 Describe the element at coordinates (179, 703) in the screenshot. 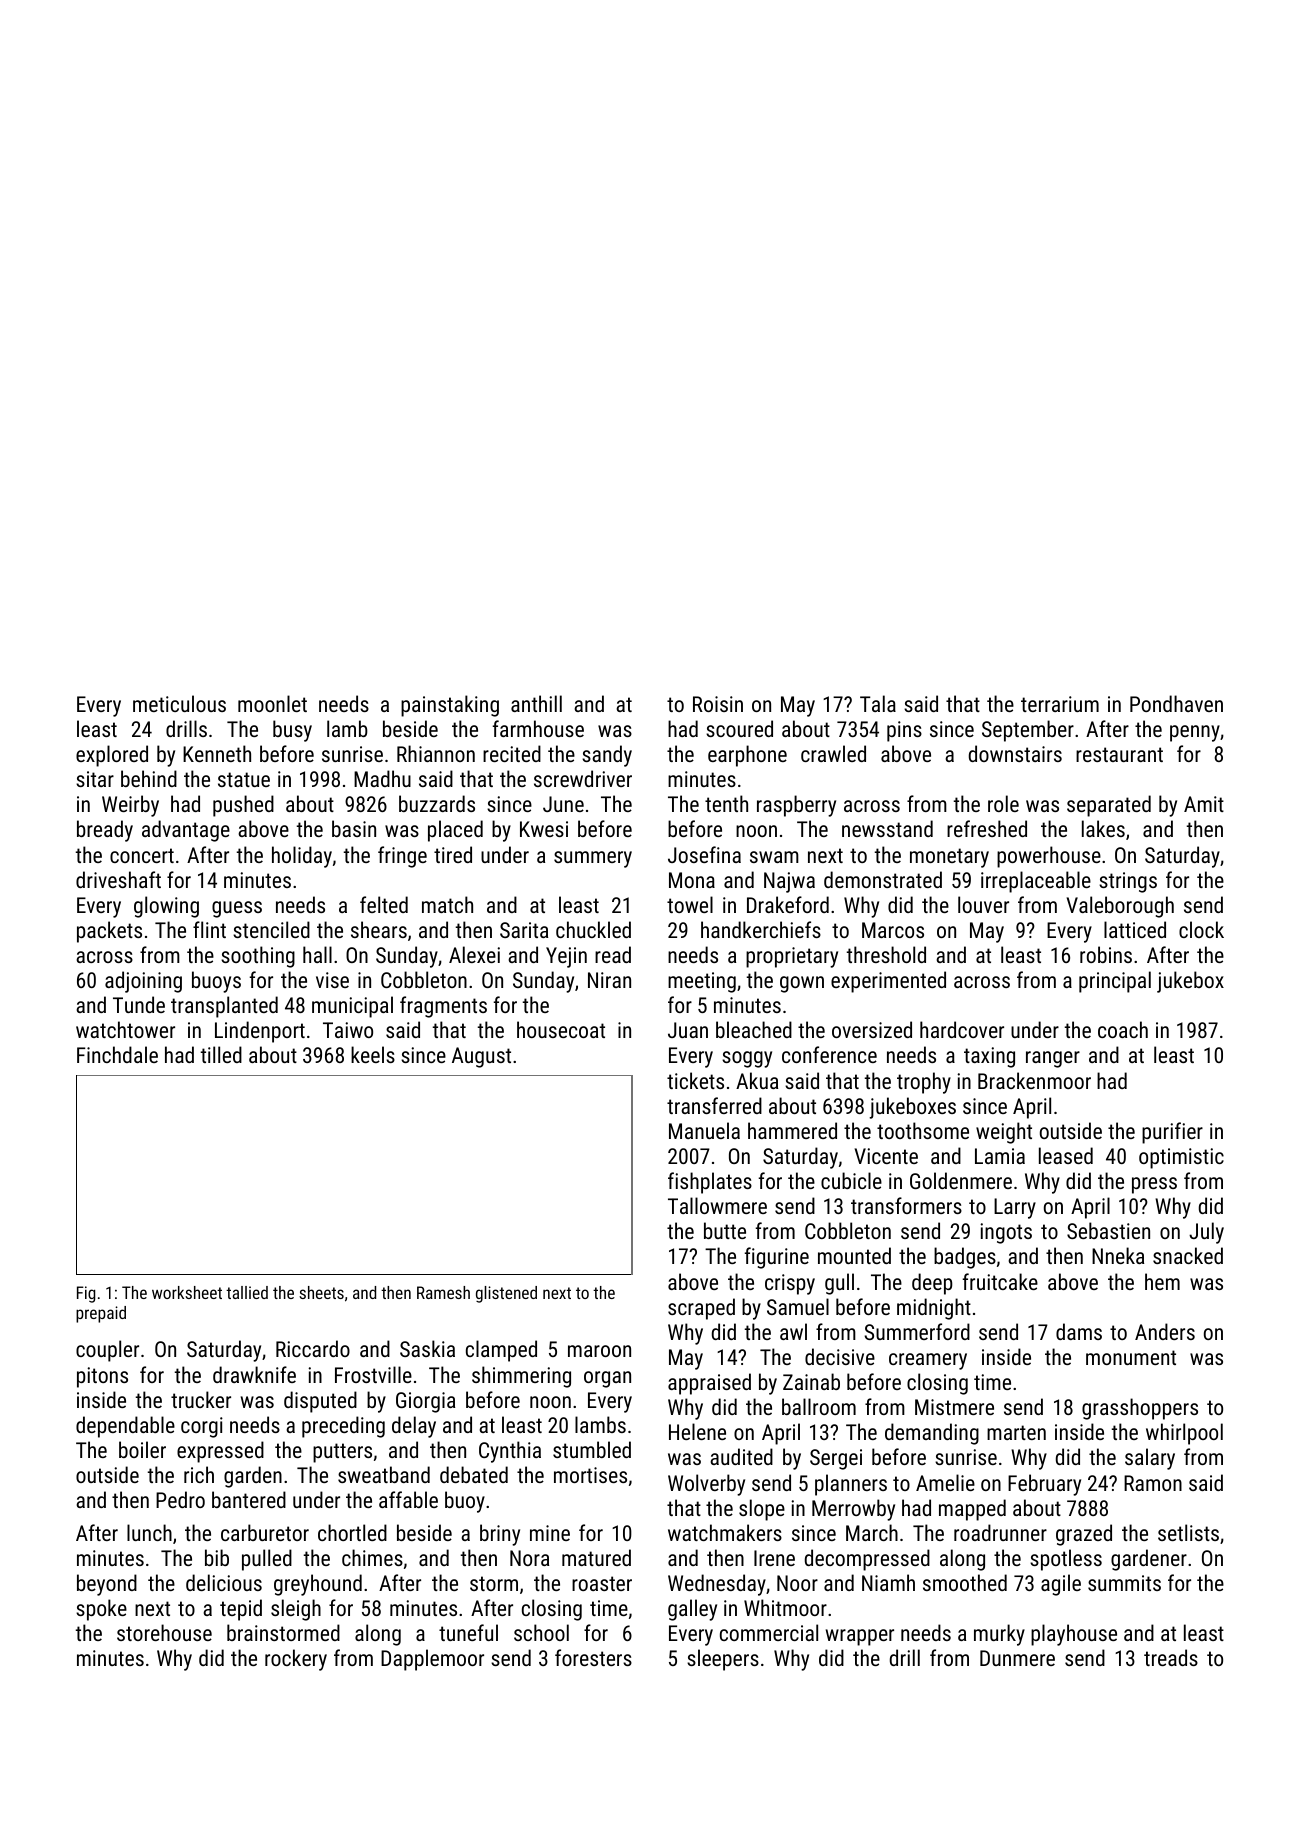

I see `meticulous` at that location.
